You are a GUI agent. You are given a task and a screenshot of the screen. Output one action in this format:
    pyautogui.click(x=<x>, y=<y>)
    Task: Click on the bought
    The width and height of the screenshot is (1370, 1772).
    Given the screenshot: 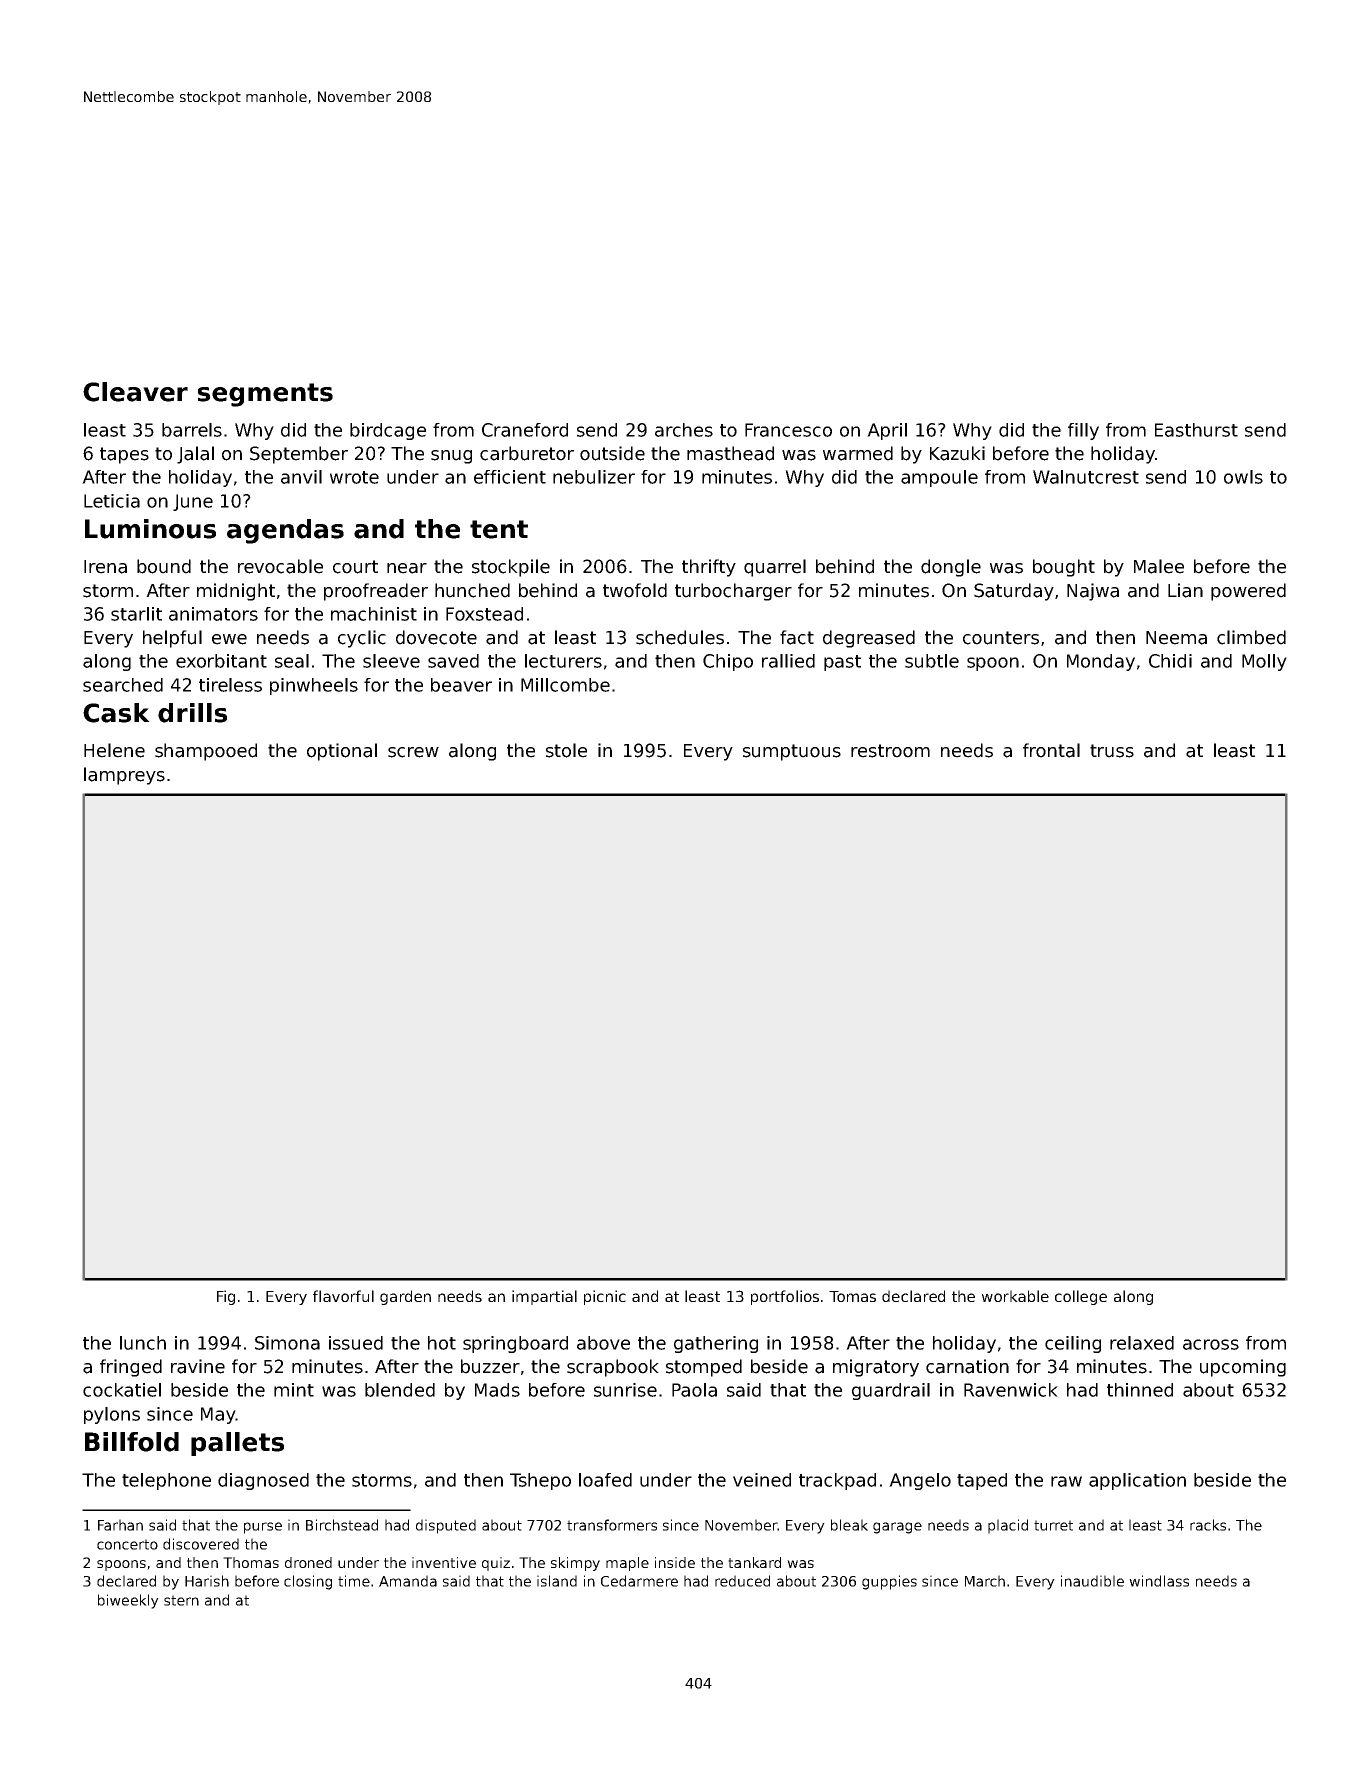 What is the action you would take?
    pyautogui.click(x=1064, y=568)
